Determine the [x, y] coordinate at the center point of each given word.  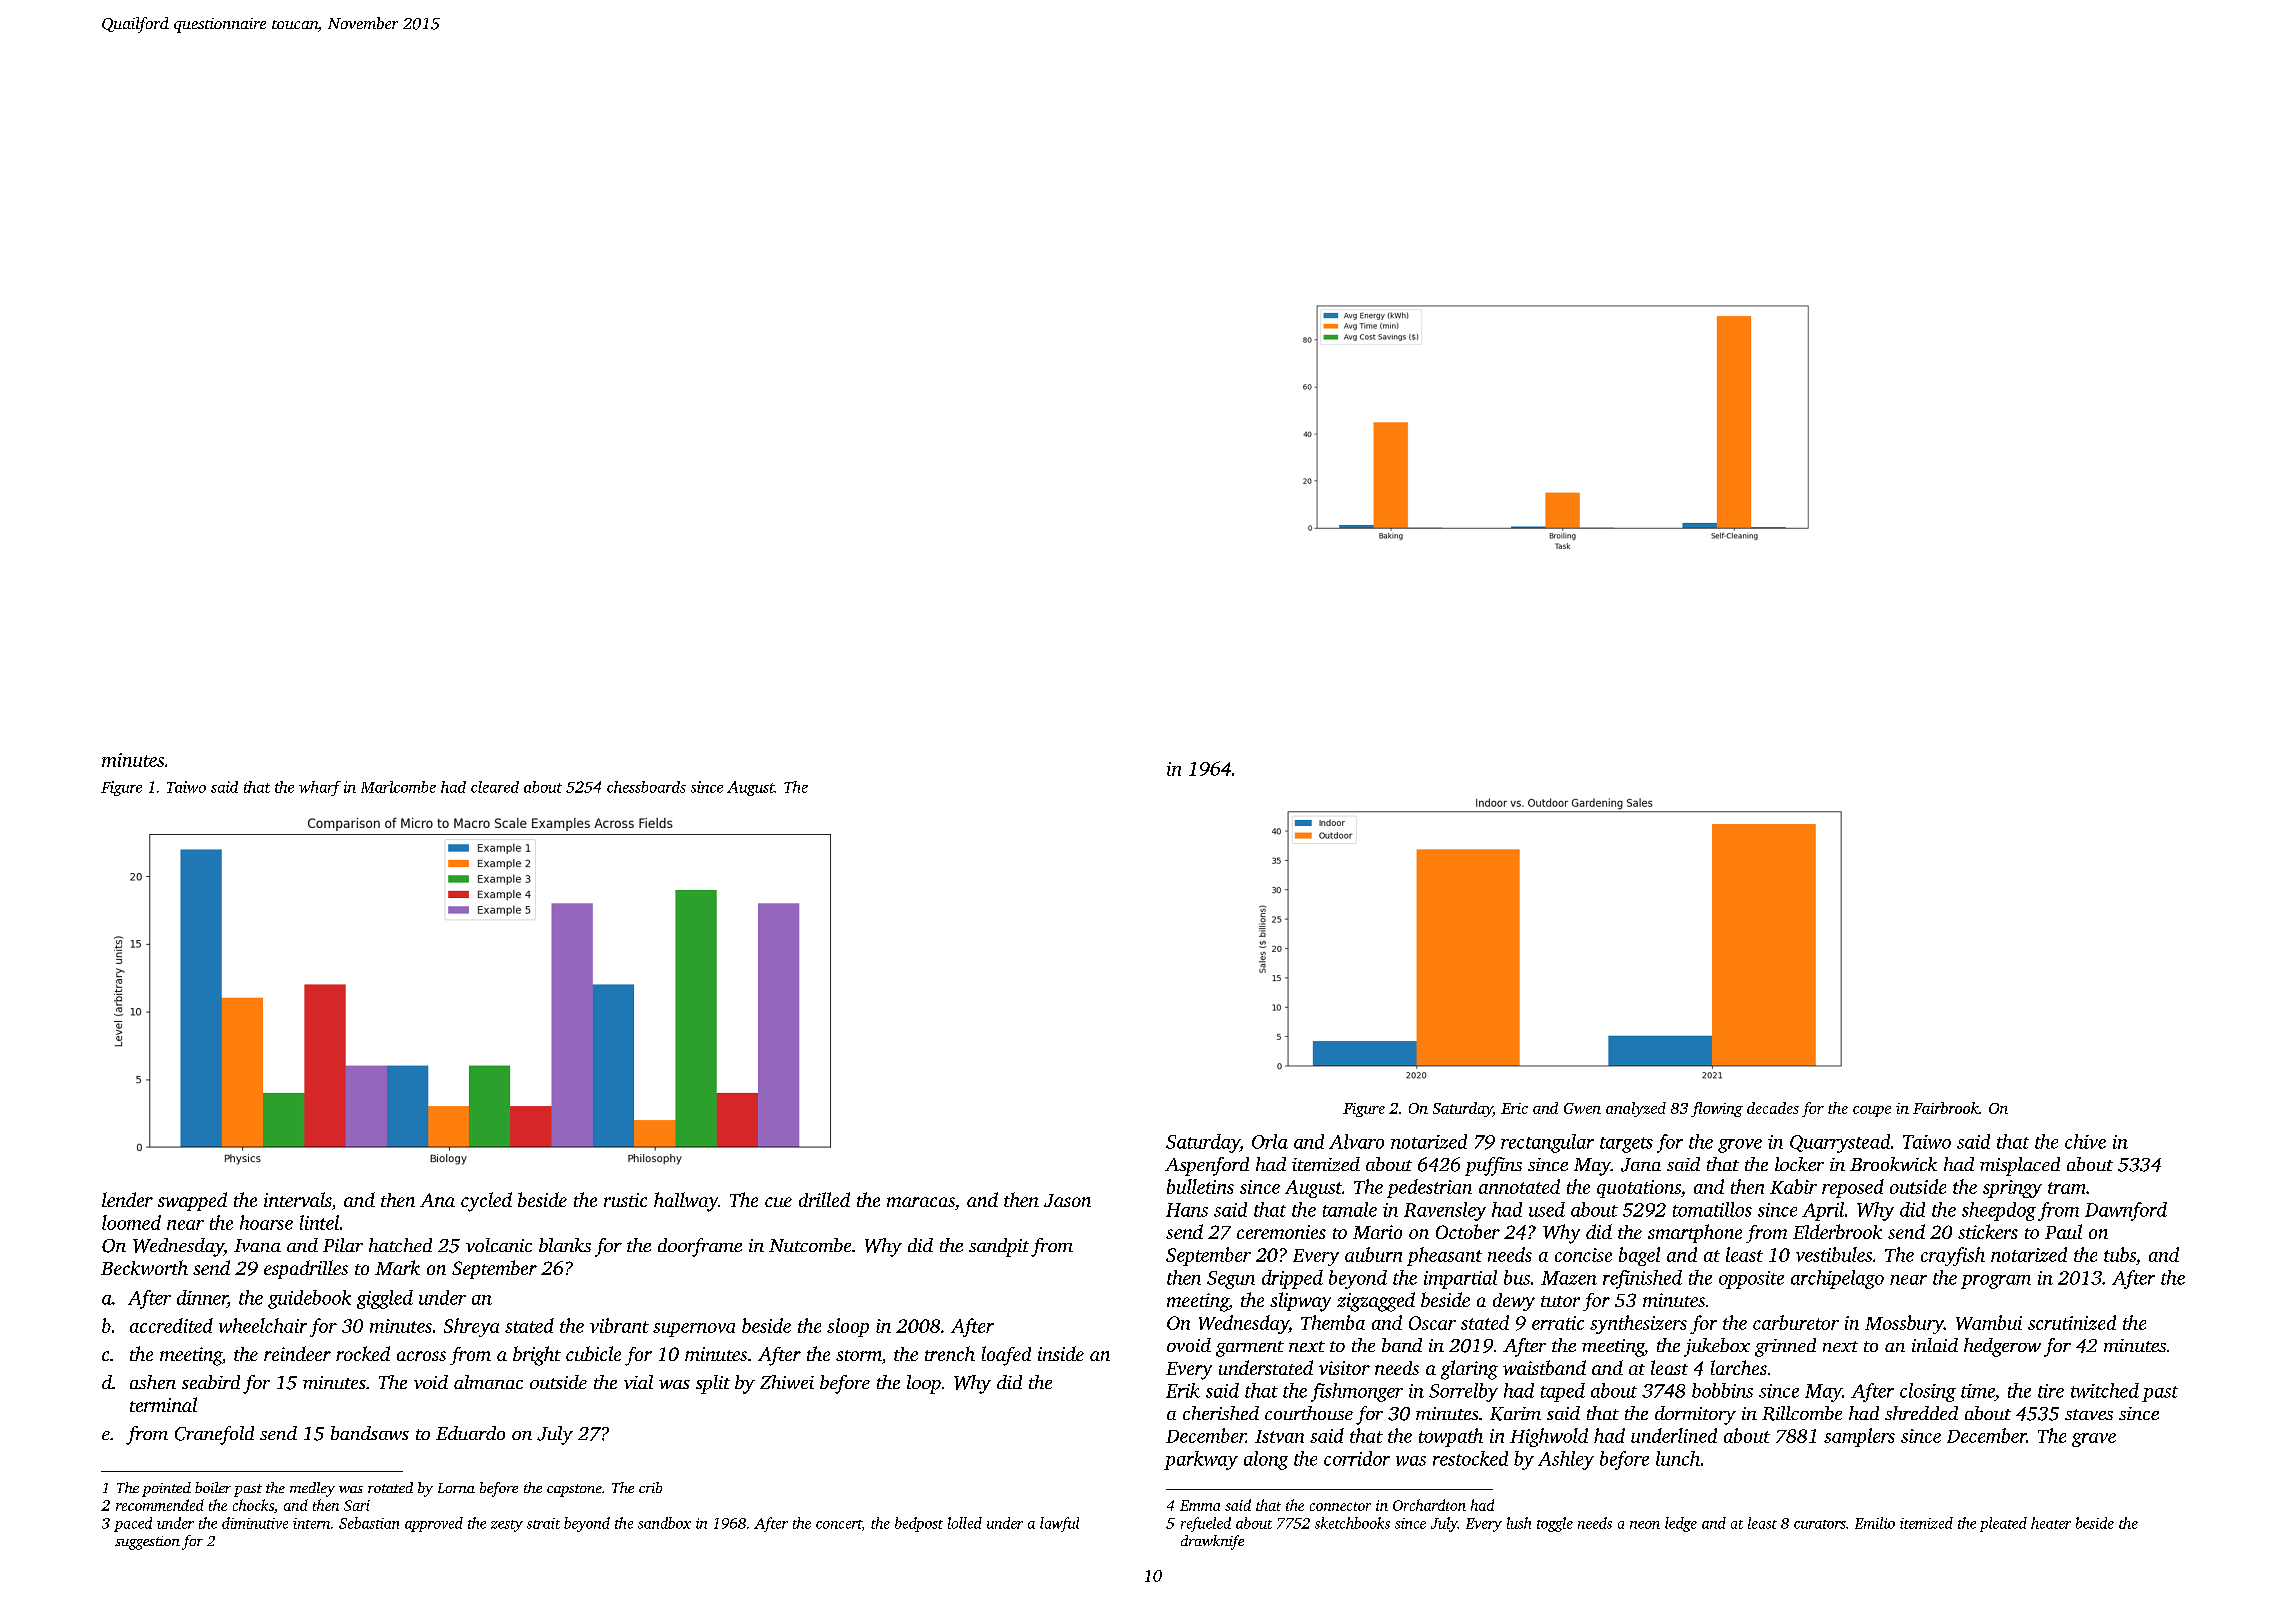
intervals [298, 1199]
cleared [495, 787]
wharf [320, 788]
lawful [1059, 1524]
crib [650, 1487]
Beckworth [144, 1267]
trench [950, 1353]
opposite [1751, 1280]
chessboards [646, 787]
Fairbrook [1946, 1108]
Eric [1514, 1108]
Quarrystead [1840, 1143]
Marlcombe [398, 787]
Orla [1270, 1141]
